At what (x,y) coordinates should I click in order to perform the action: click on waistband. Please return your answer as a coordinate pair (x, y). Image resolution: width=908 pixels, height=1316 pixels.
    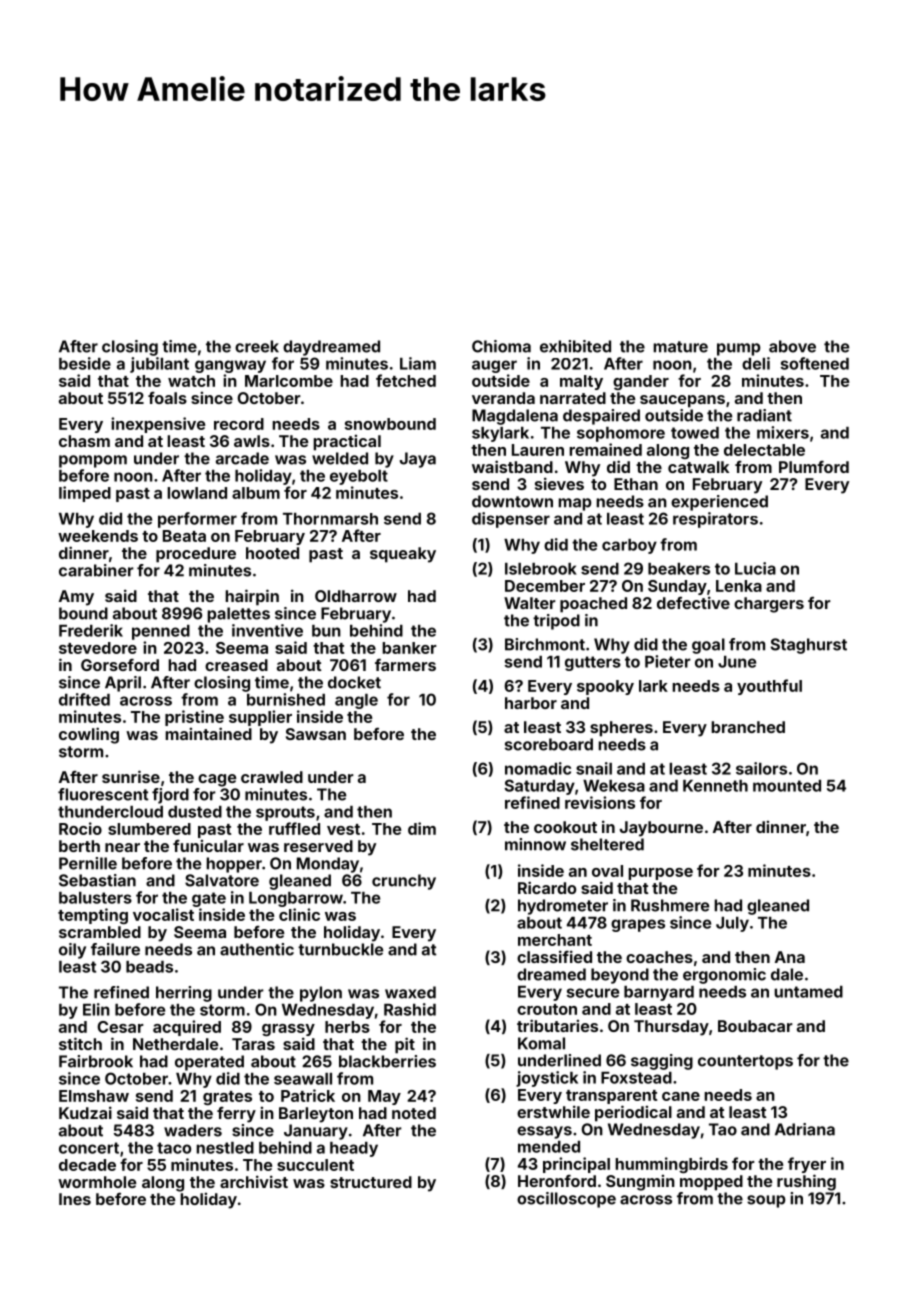
    Looking at the image, I should click on (512, 466).
